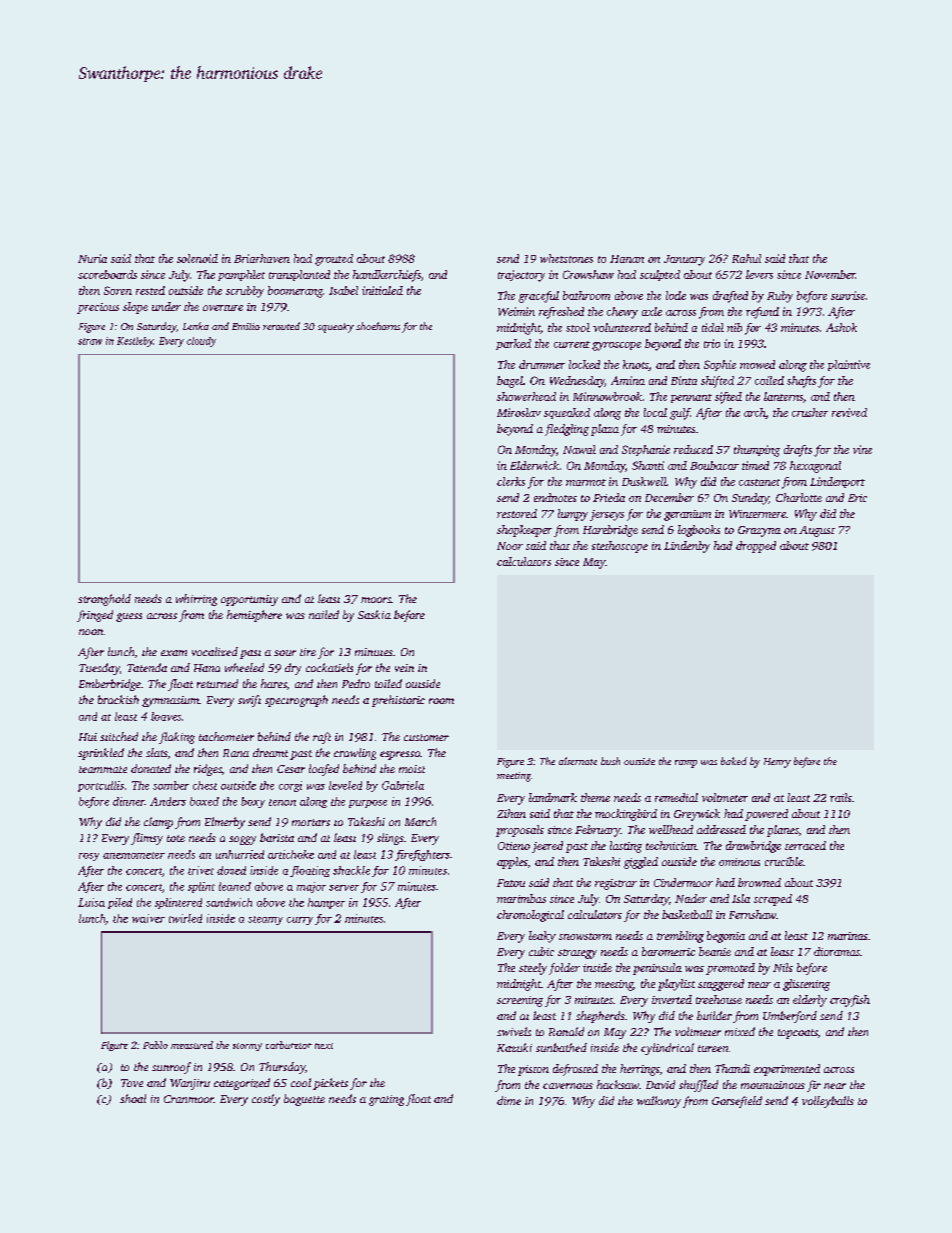 The image size is (952, 1233). What do you see at coordinates (687, 547) in the screenshot?
I see `Lindenby` at bounding box center [687, 547].
